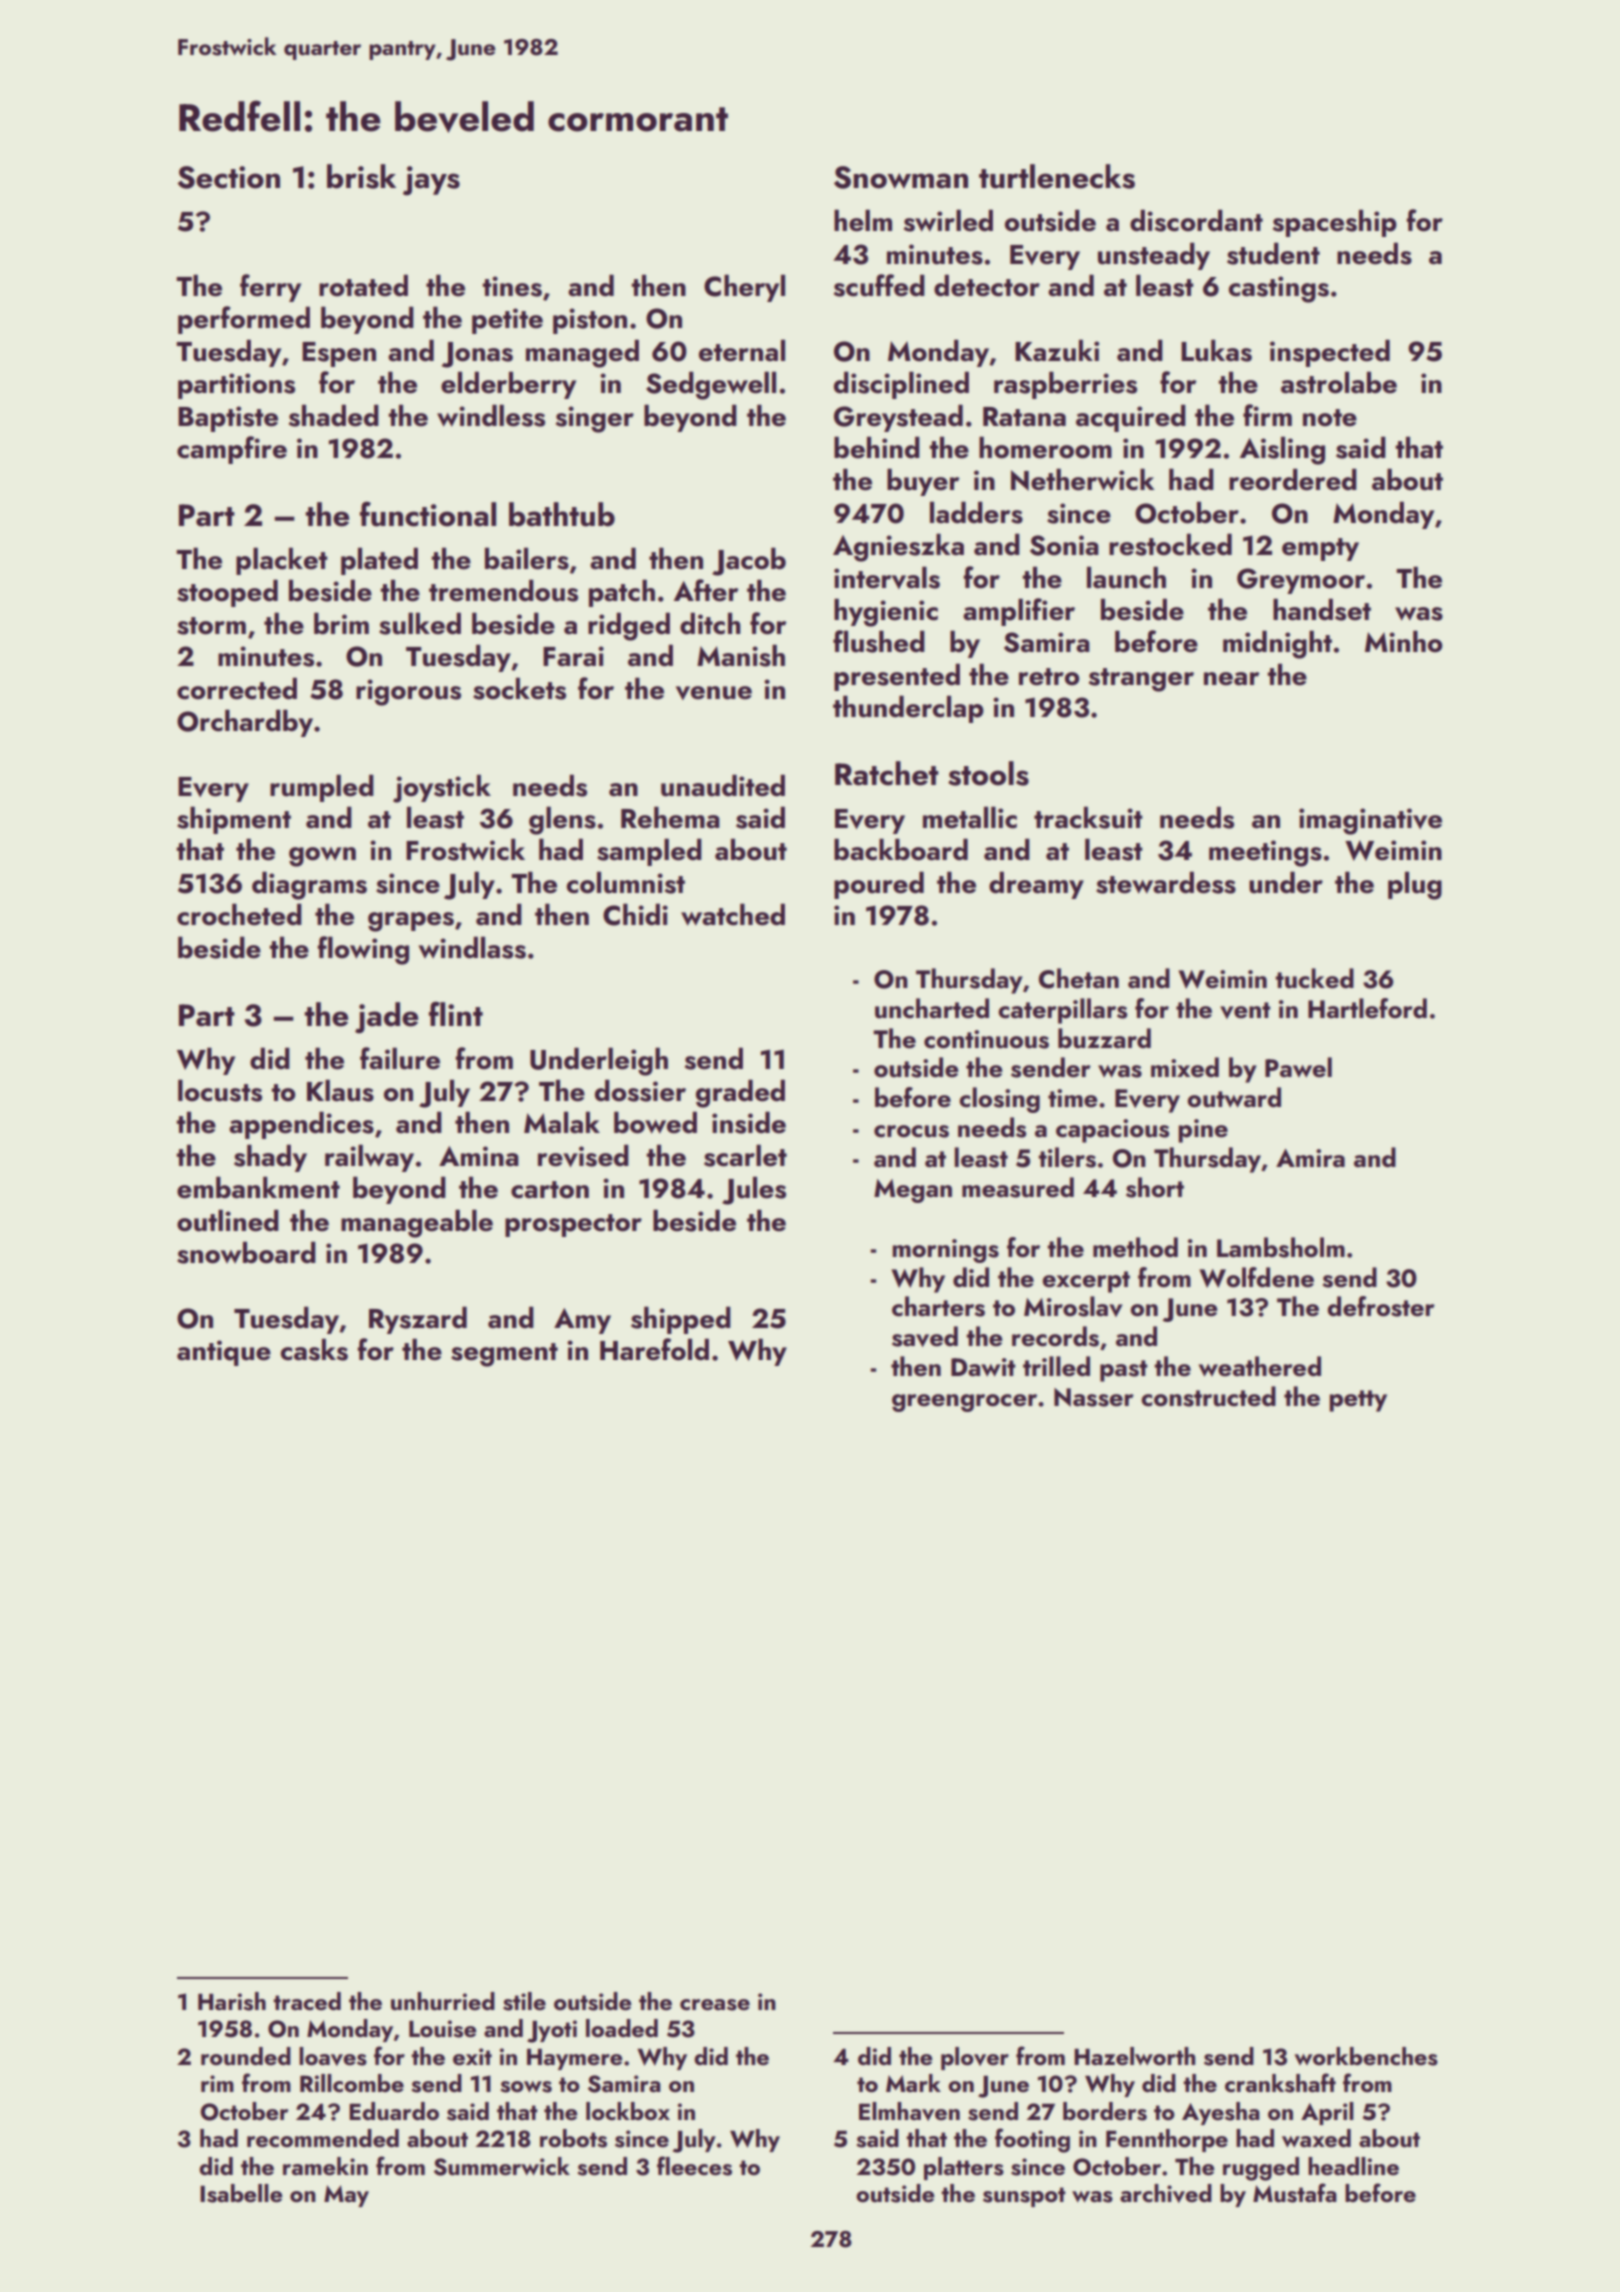 The height and width of the screenshot is (2292, 1620). Describe the element at coordinates (224, 1353) in the screenshot. I see `antique` at that location.
